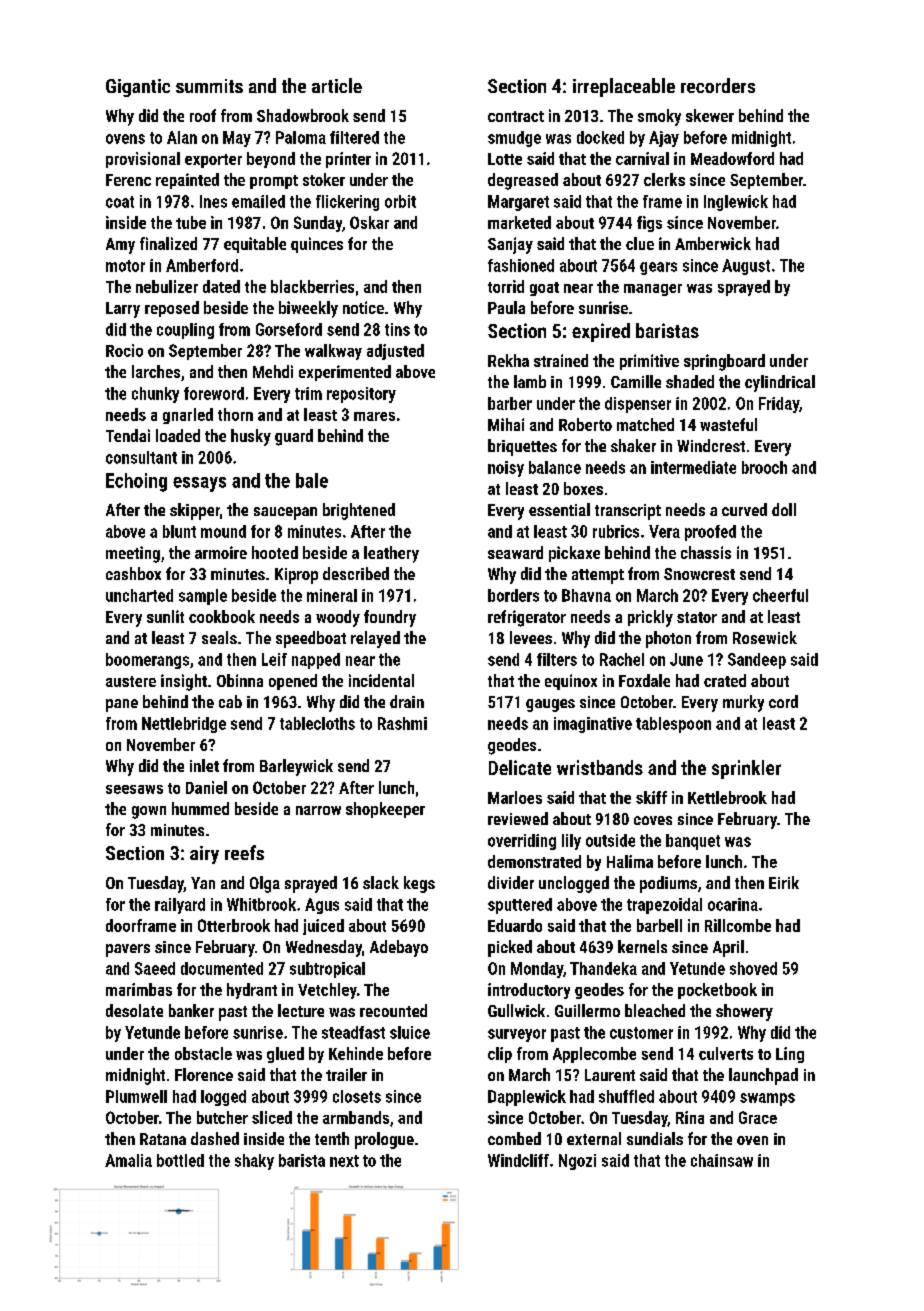 The image size is (924, 1311). I want to click on contract, so click(516, 116).
